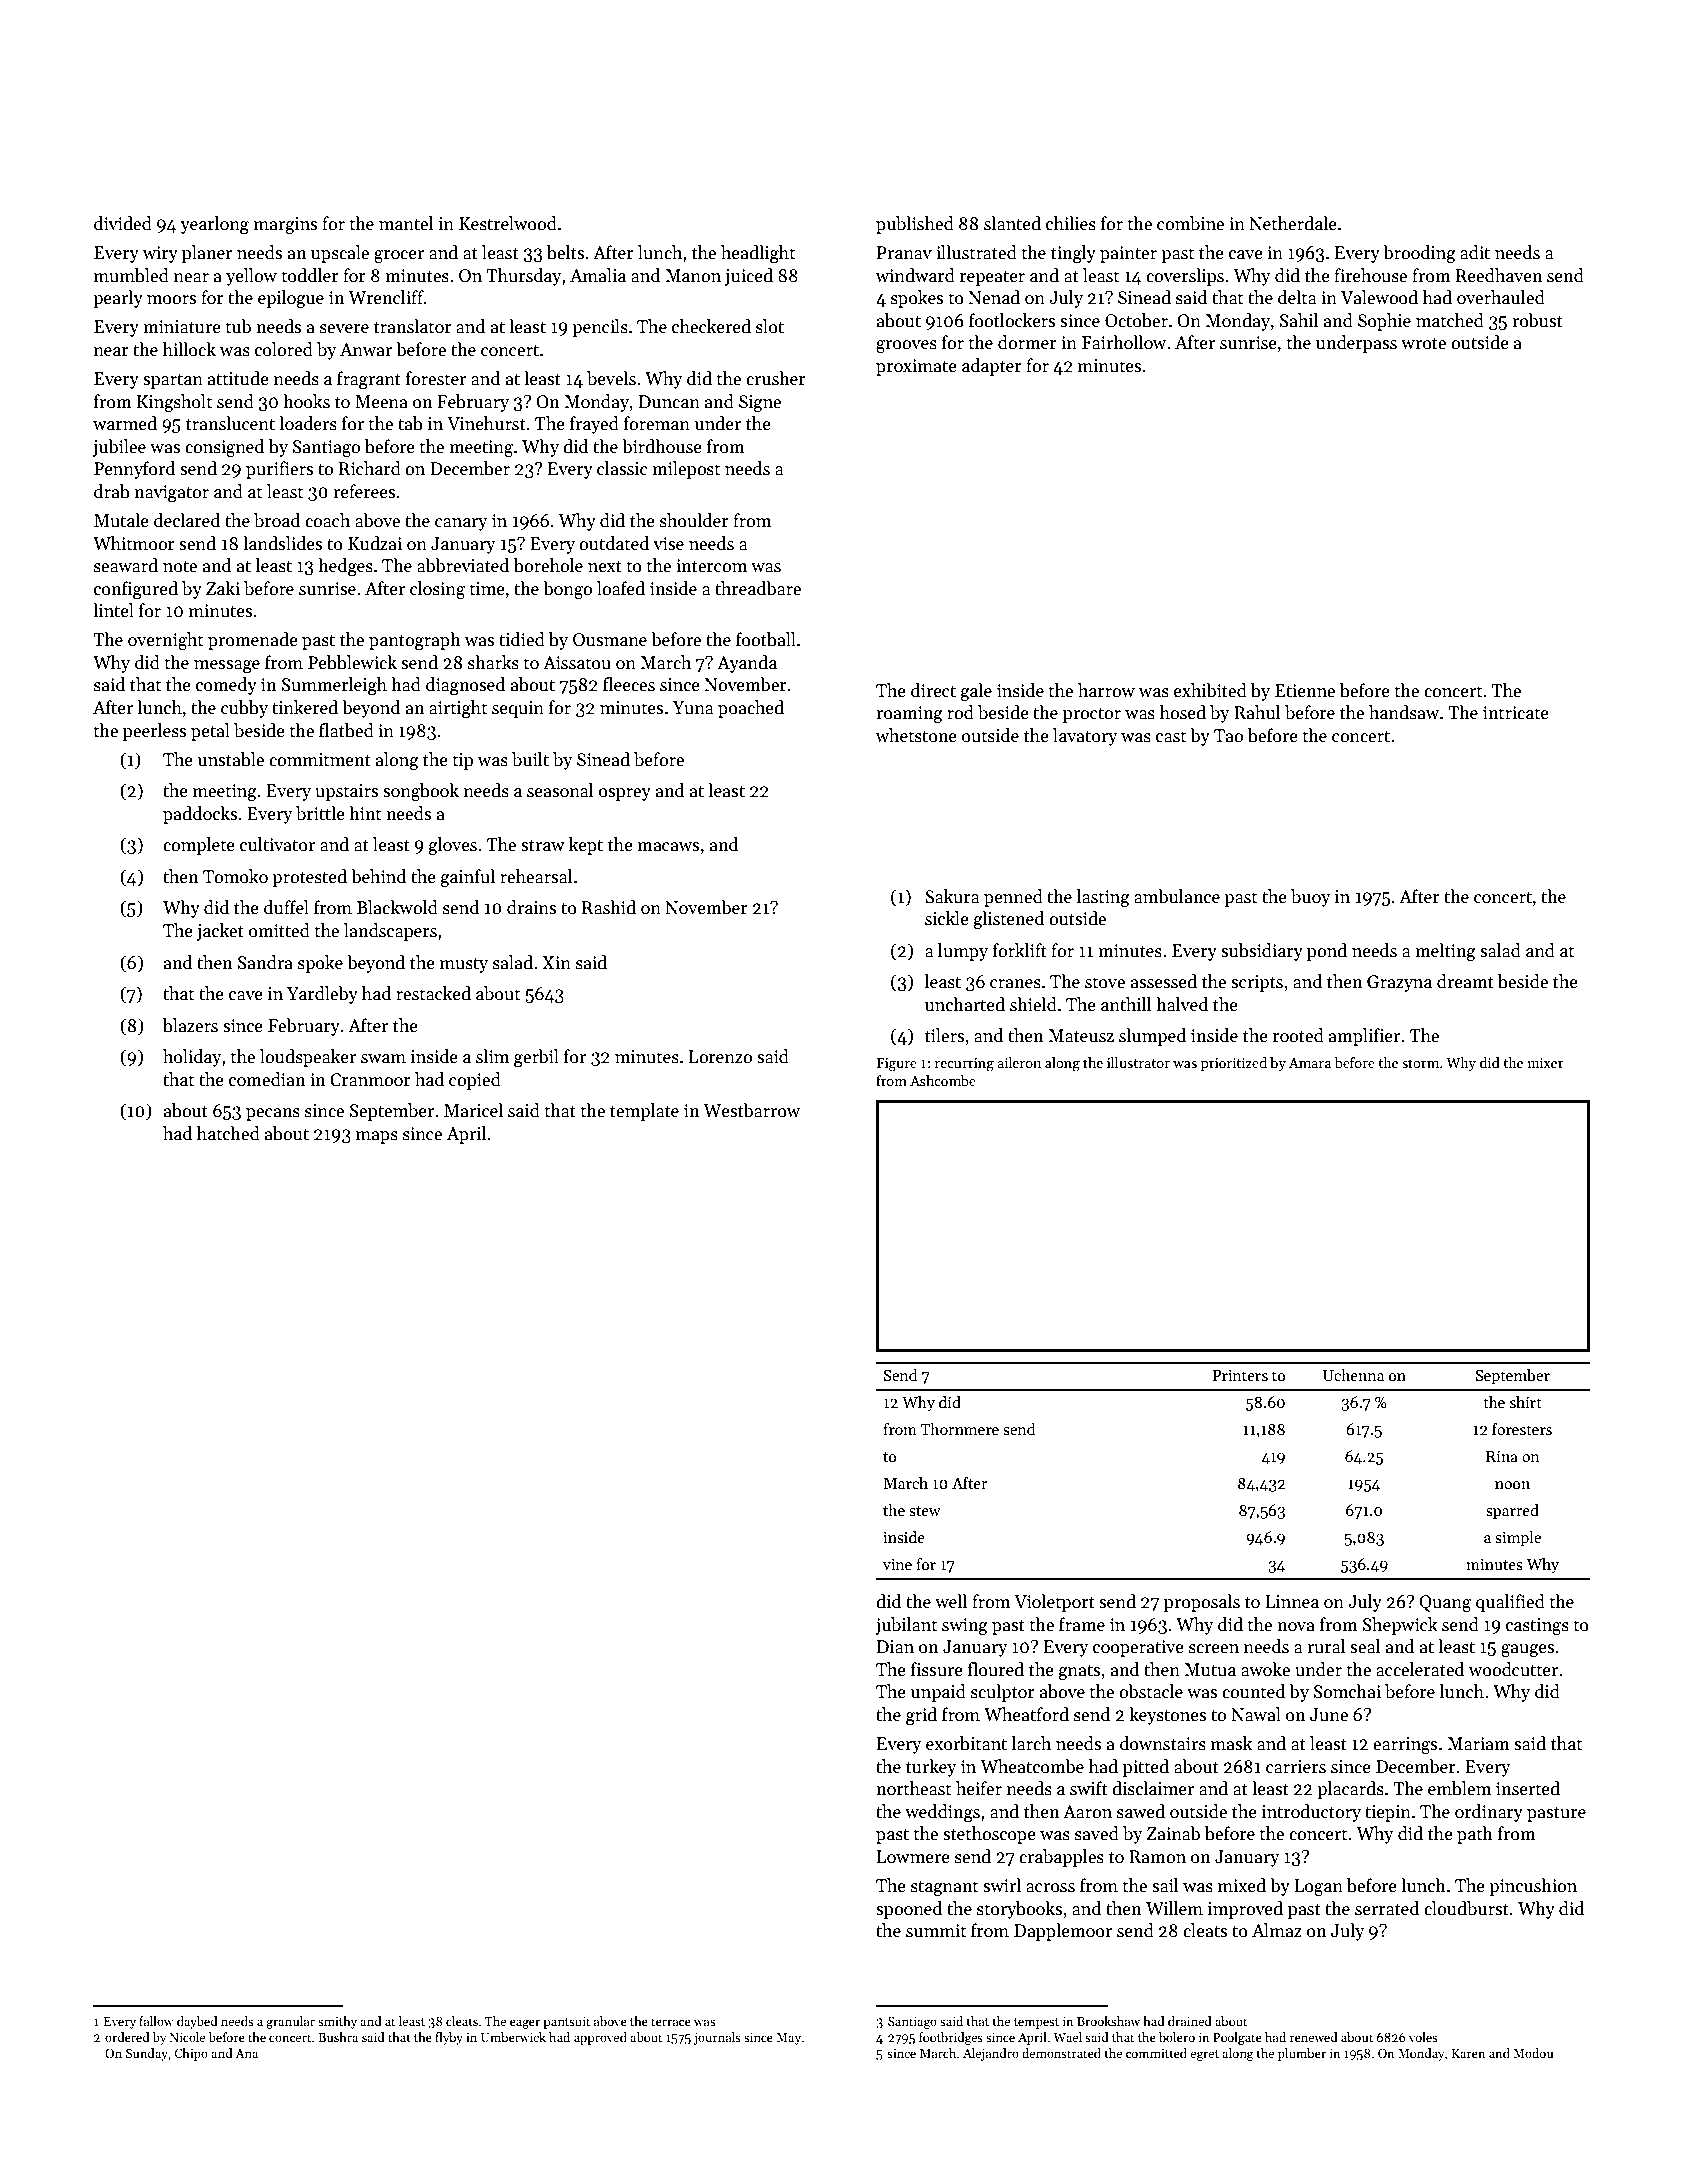 The image size is (1683, 2178). I want to click on maps, so click(377, 1137).
